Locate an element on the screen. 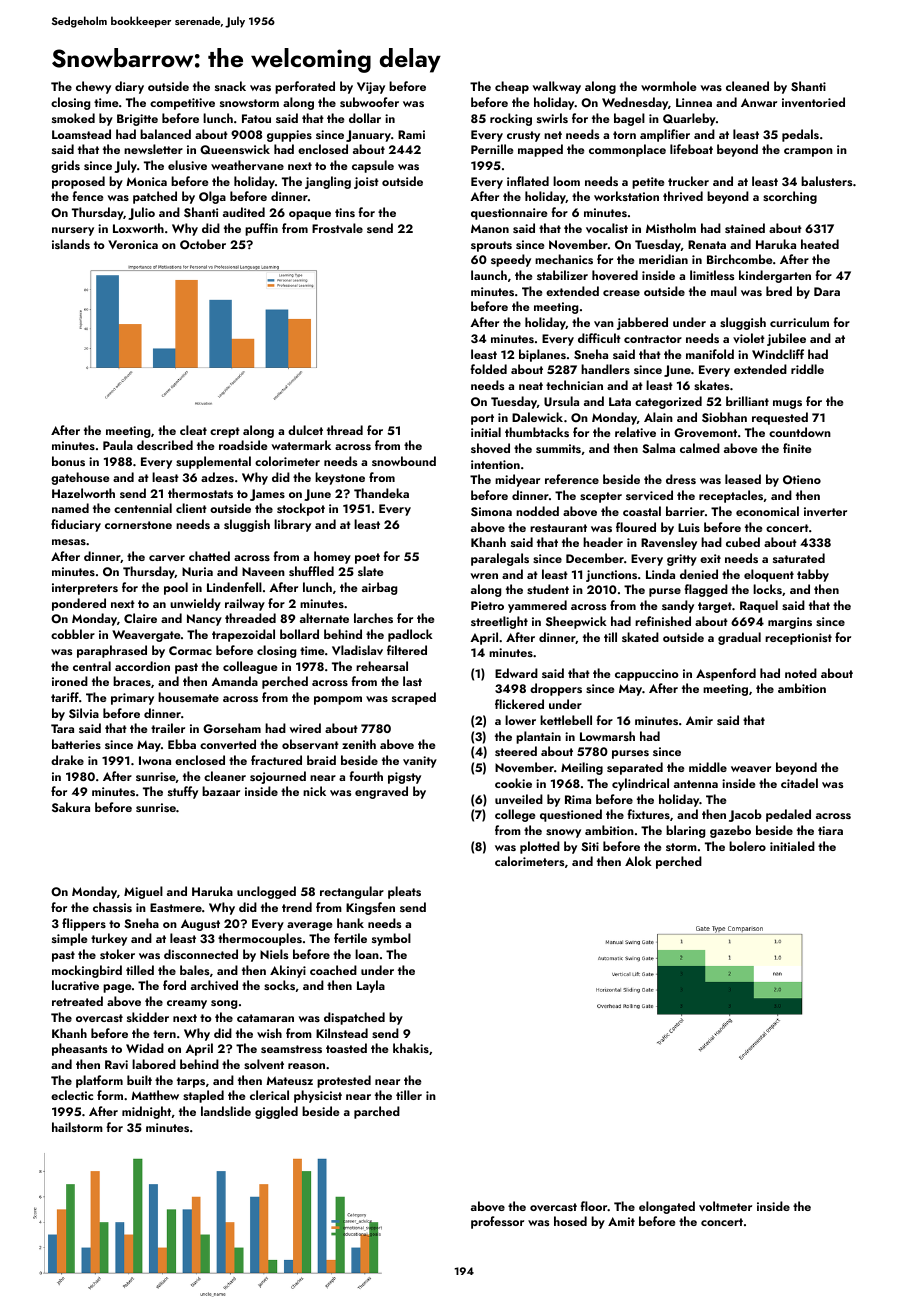 Image resolution: width=908 pixels, height=1316 pixels. bonus is located at coordinates (68, 461).
